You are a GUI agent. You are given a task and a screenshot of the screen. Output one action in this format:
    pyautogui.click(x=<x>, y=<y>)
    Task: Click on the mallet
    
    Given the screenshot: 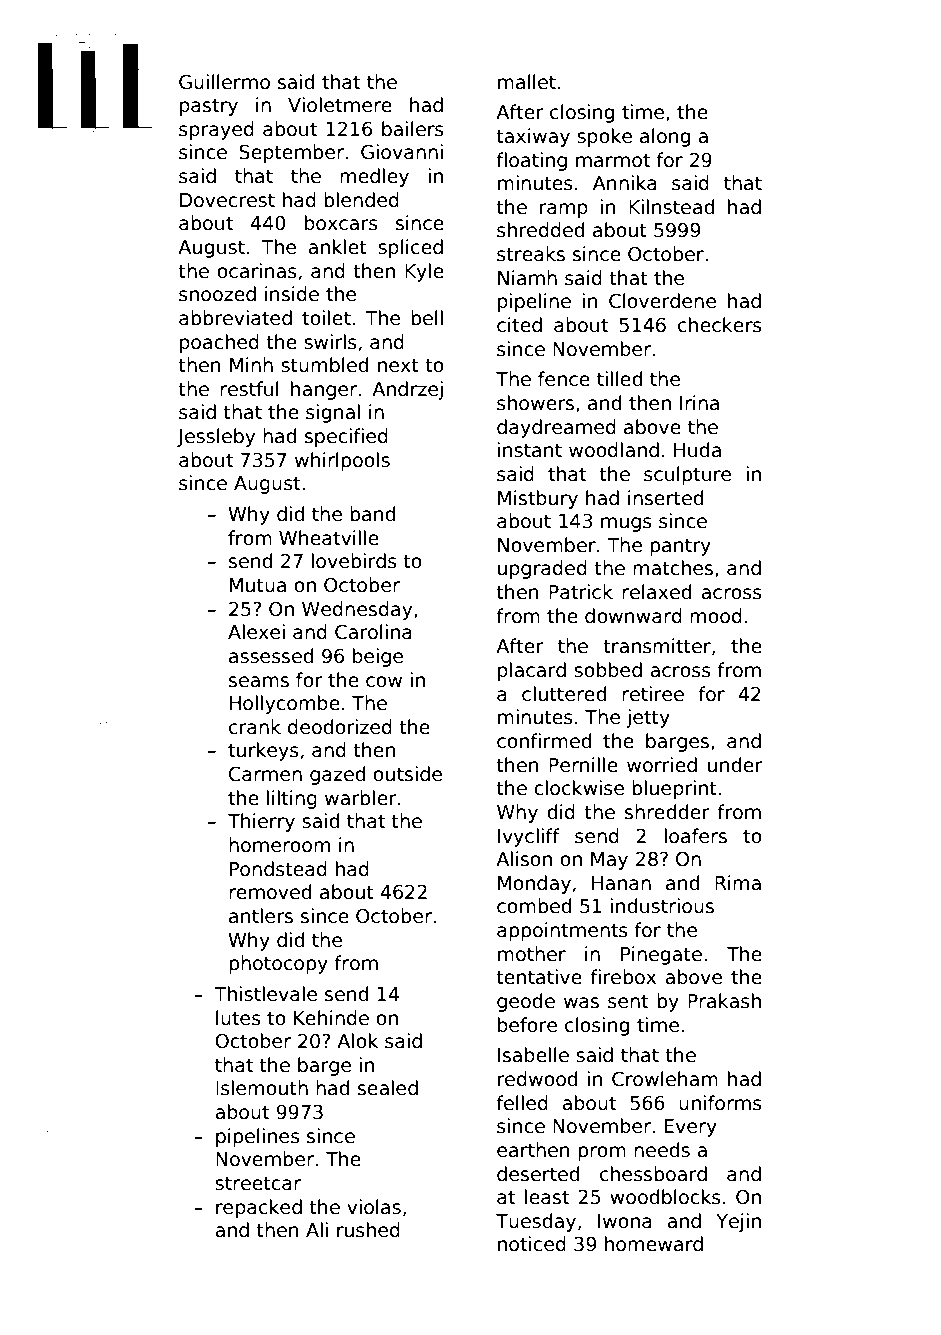 What is the action you would take?
    pyautogui.click(x=527, y=82)
